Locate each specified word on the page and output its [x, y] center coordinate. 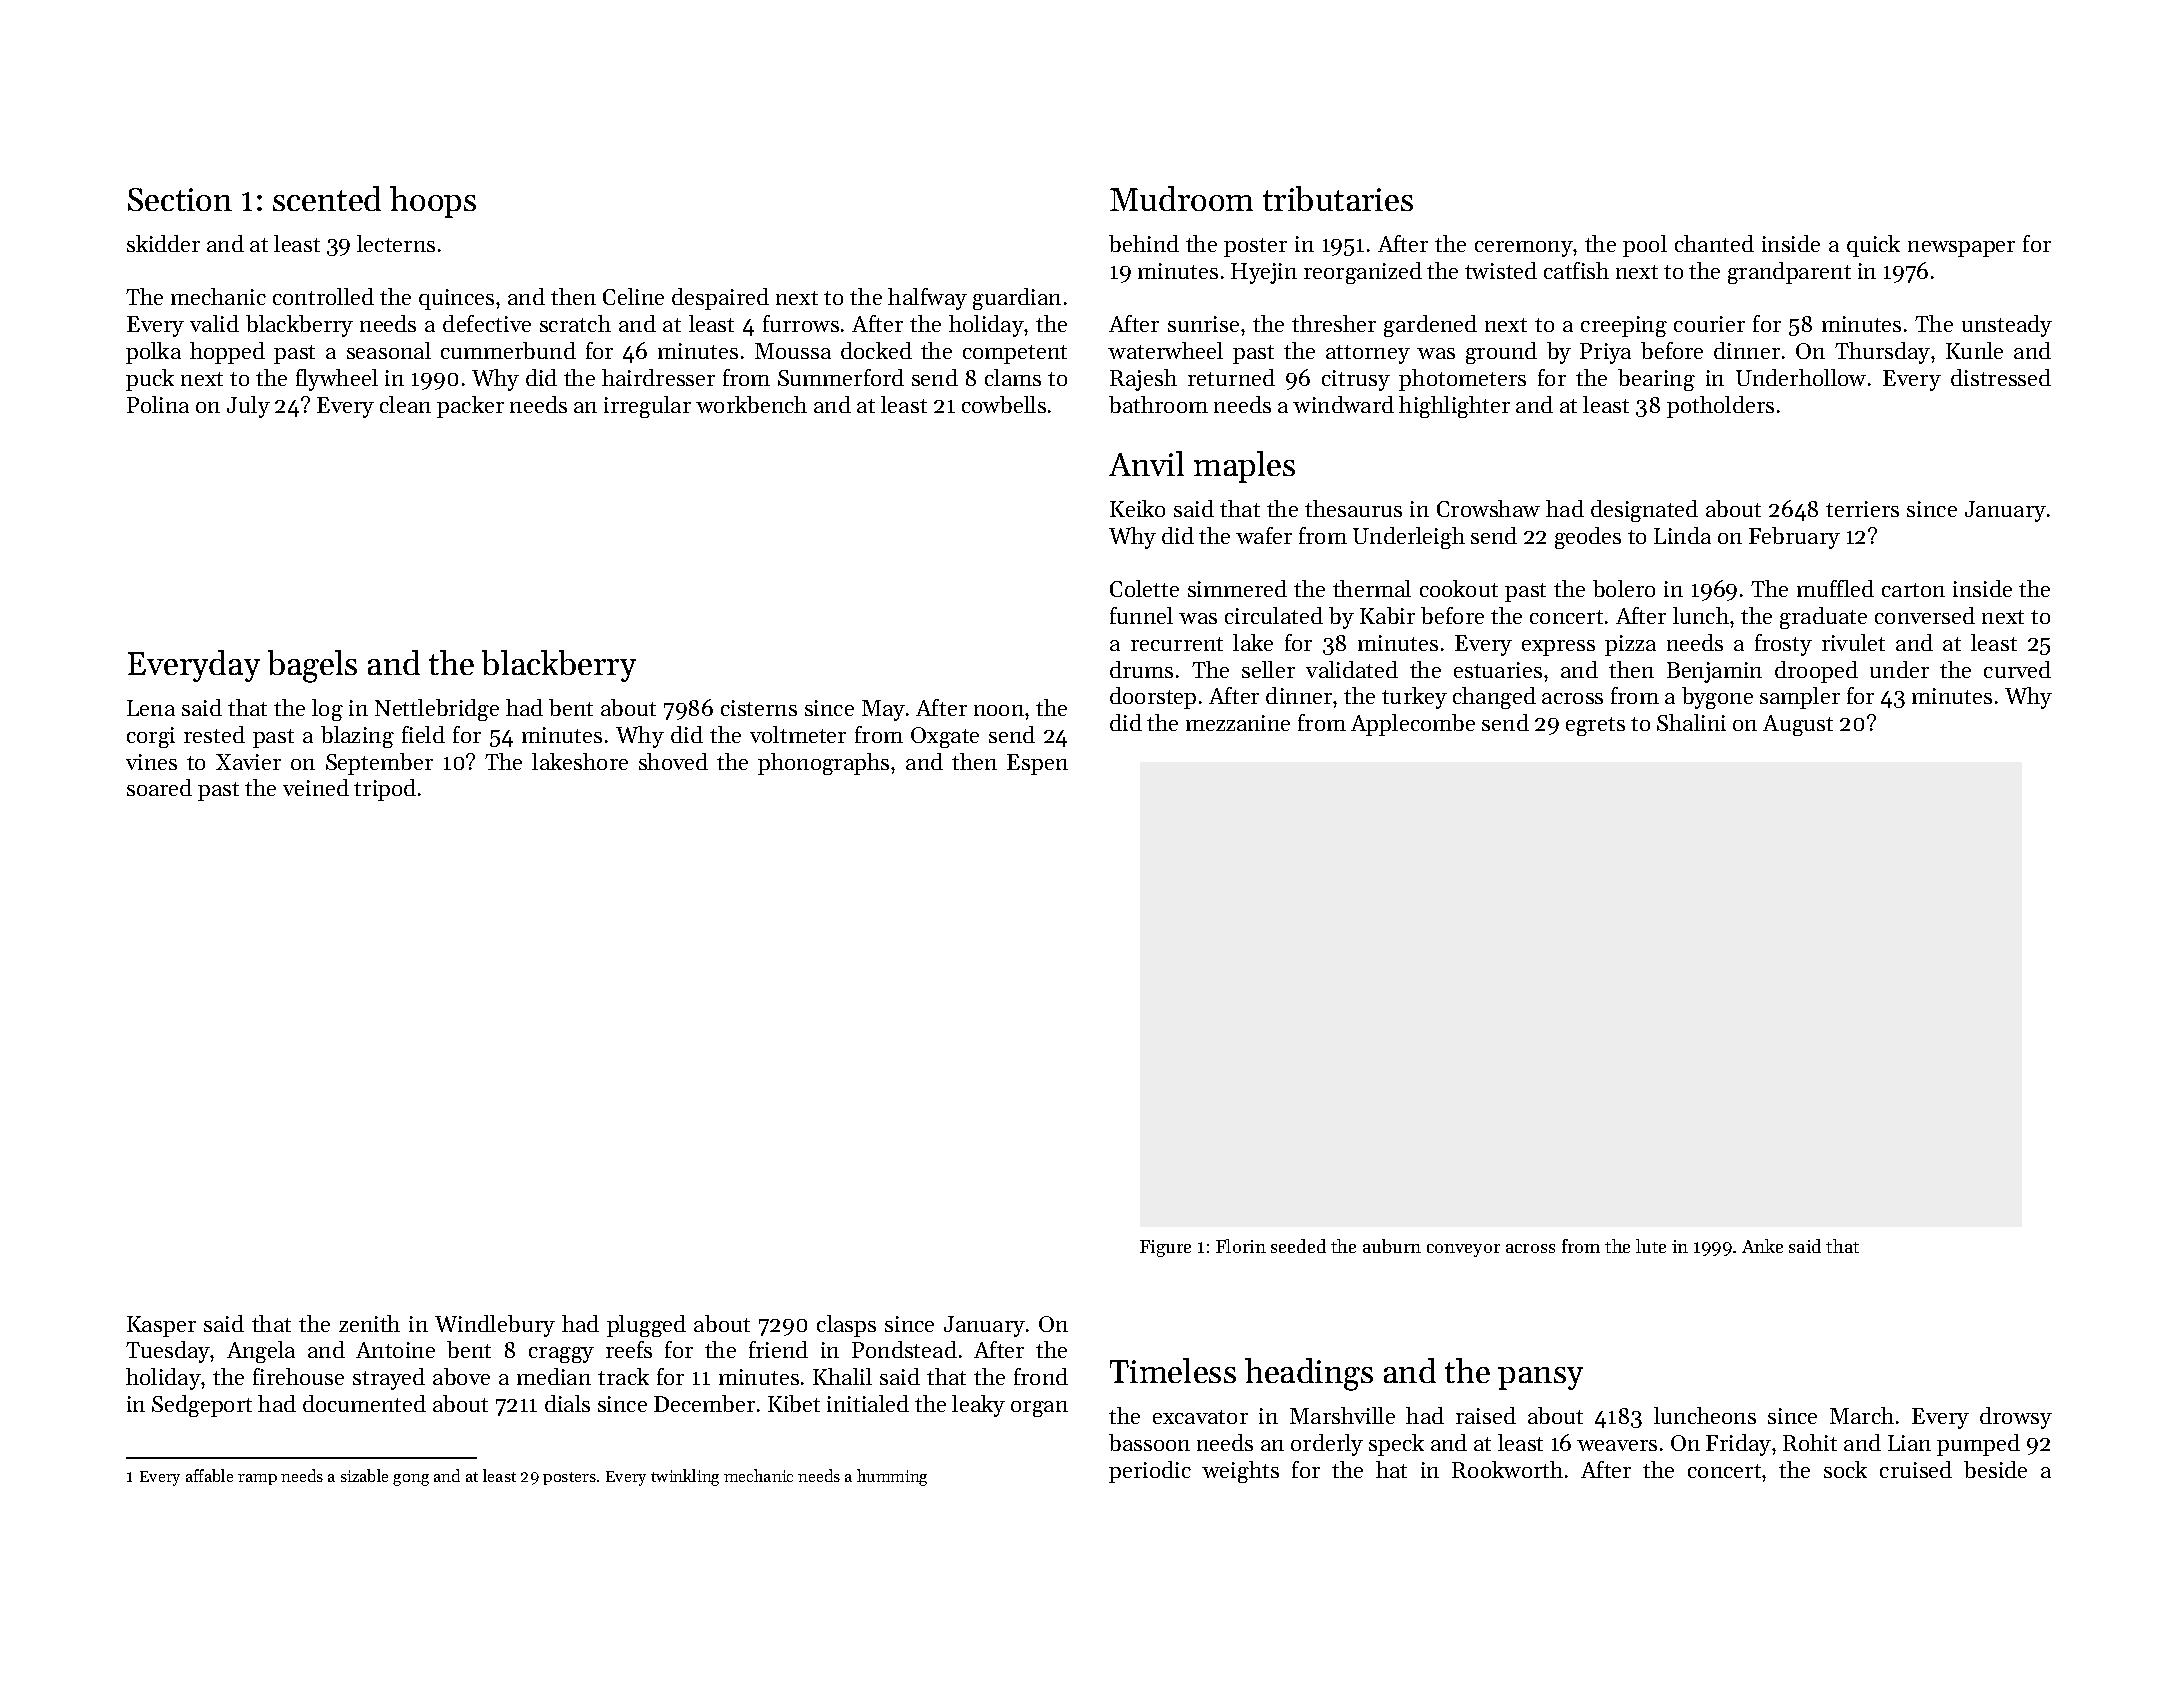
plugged [646, 1326]
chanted [1714, 243]
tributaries [1338, 198]
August [1798, 725]
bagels [312, 666]
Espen [1037, 764]
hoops [433, 202]
